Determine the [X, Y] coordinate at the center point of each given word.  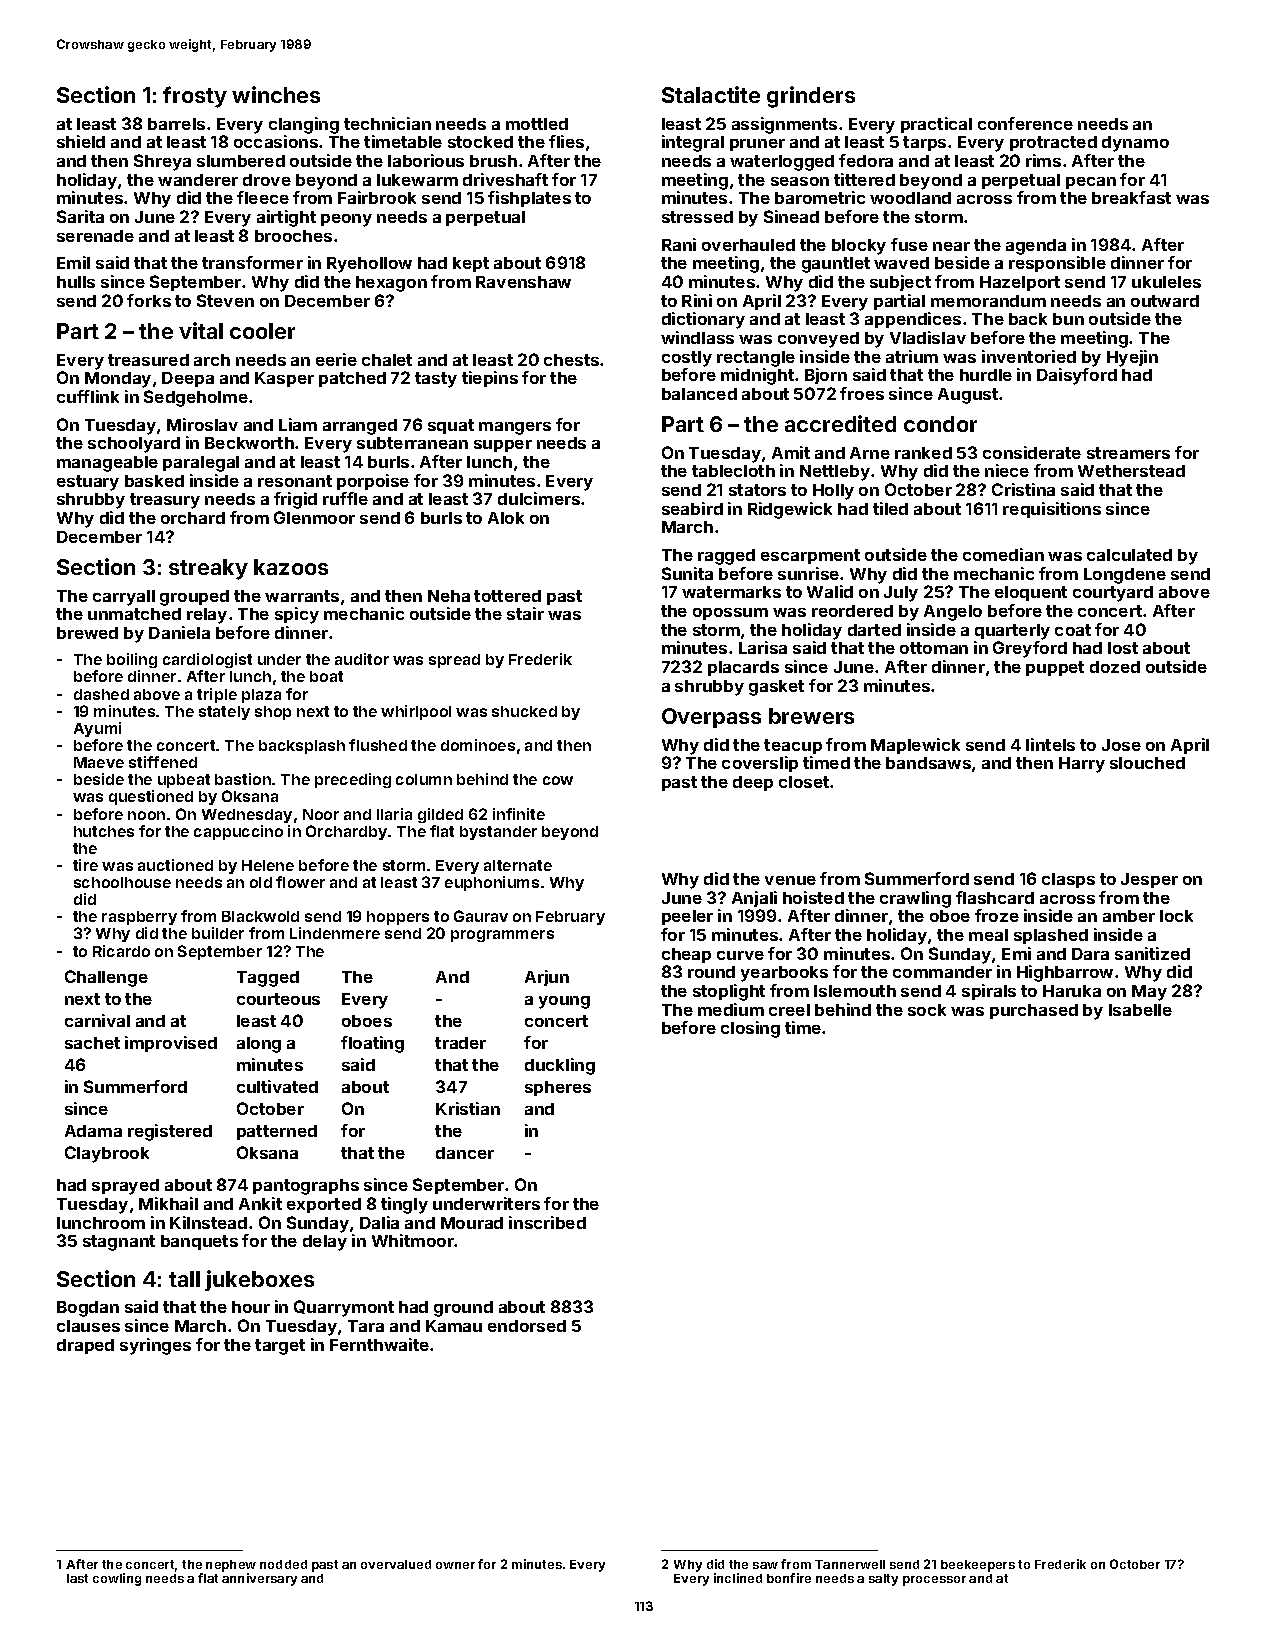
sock [927, 1010]
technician [387, 123]
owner [455, 1565]
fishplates [529, 199]
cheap [686, 955]
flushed [378, 745]
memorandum [988, 301]
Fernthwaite [379, 1344]
